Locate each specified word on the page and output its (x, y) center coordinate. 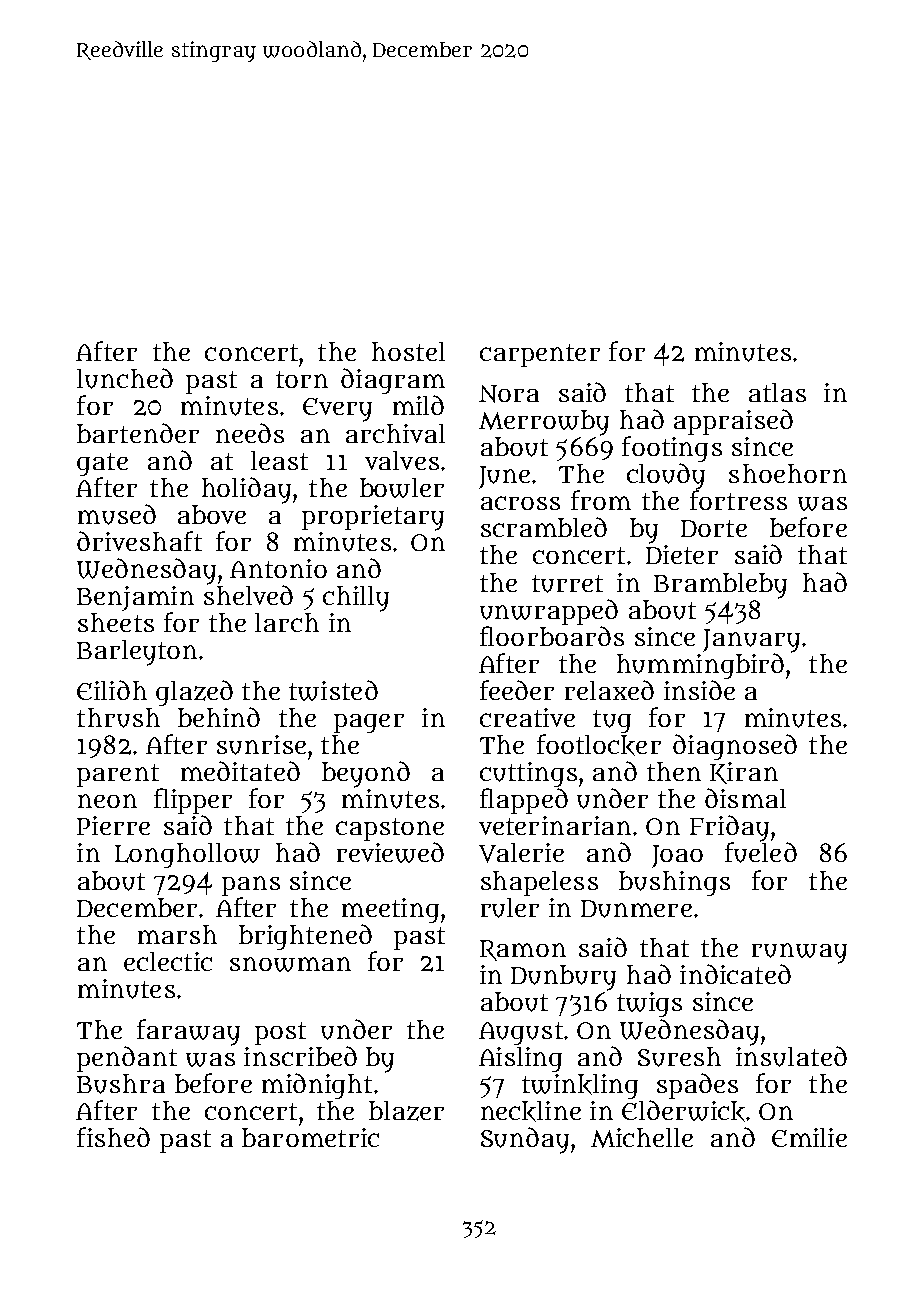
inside (699, 690)
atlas (777, 392)
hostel (408, 351)
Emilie (809, 1137)
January (751, 641)
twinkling (580, 1086)
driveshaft (139, 541)
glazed (194, 693)
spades (697, 1086)
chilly (356, 599)
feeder (517, 690)
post (280, 1033)
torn (302, 379)
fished (113, 1137)
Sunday (525, 1140)
